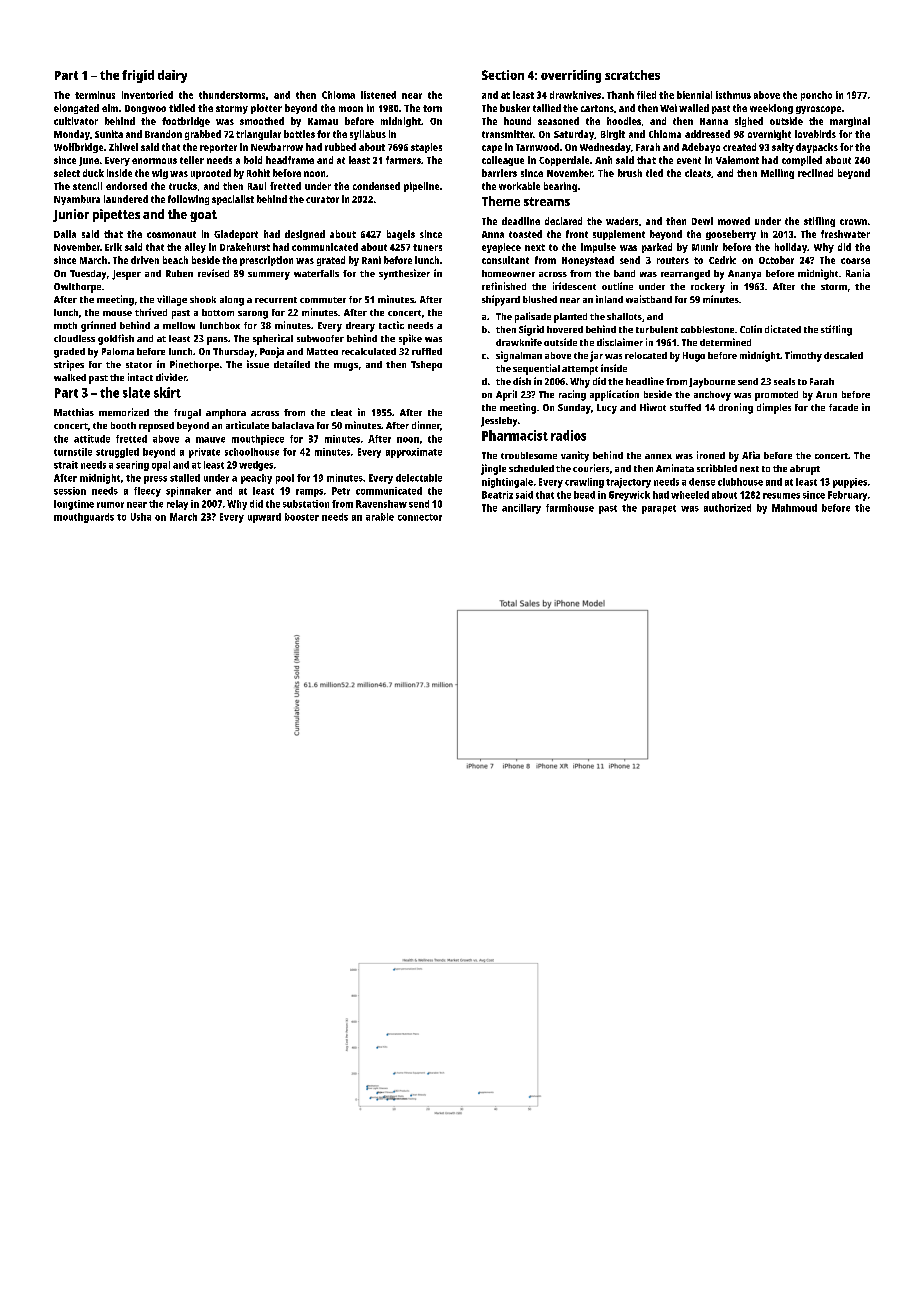 This document has width=924, height=1308. I want to click on determined, so click(725, 342).
